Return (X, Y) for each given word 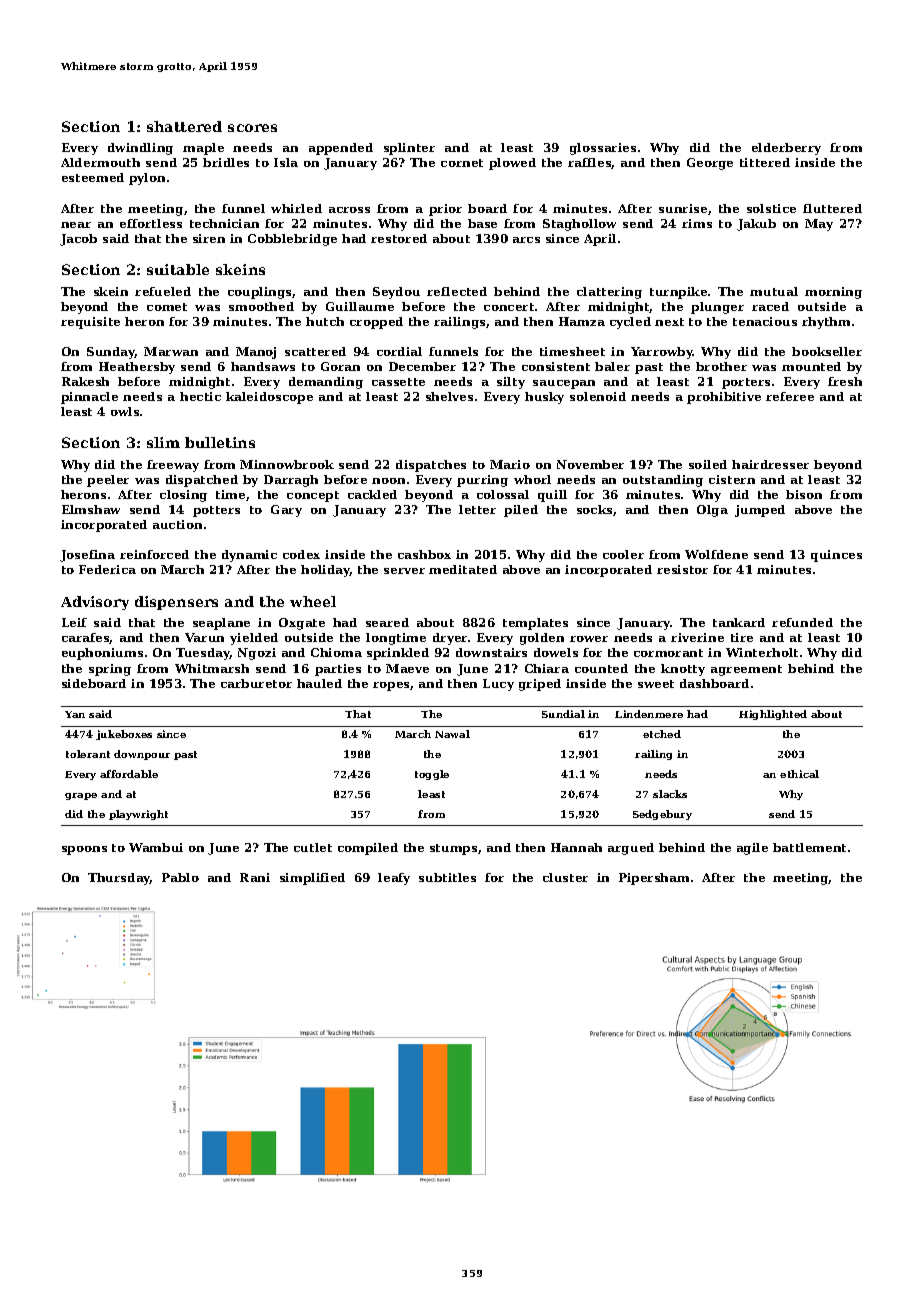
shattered (184, 126)
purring (482, 481)
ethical (799, 774)
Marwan (171, 351)
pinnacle (89, 398)
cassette (398, 382)
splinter (409, 149)
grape (81, 796)
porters (746, 383)
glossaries (603, 149)
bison (804, 494)
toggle (432, 775)
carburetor (256, 683)
